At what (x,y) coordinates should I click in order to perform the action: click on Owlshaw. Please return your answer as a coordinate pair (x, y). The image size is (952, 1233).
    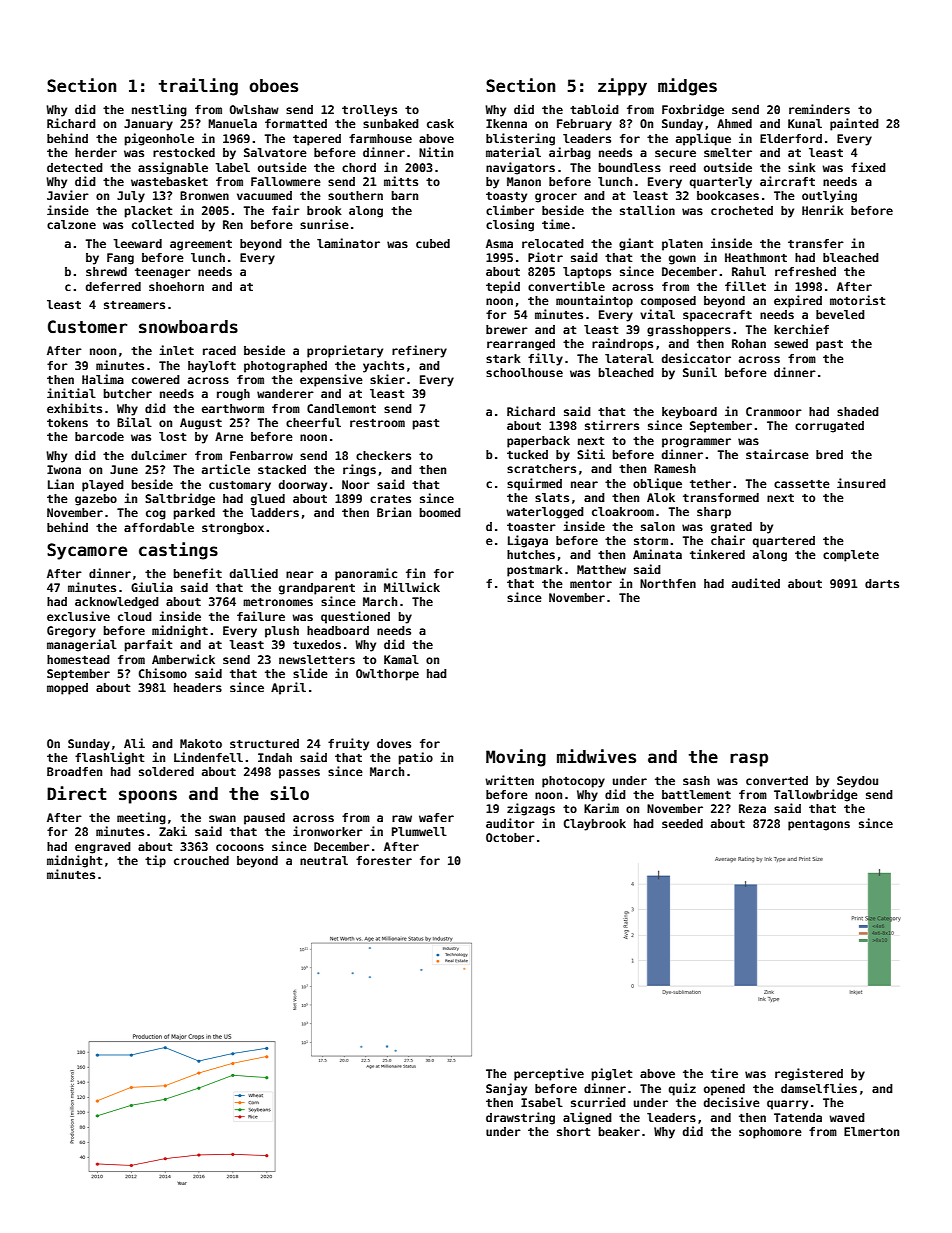
    Looking at the image, I should click on (254, 109).
